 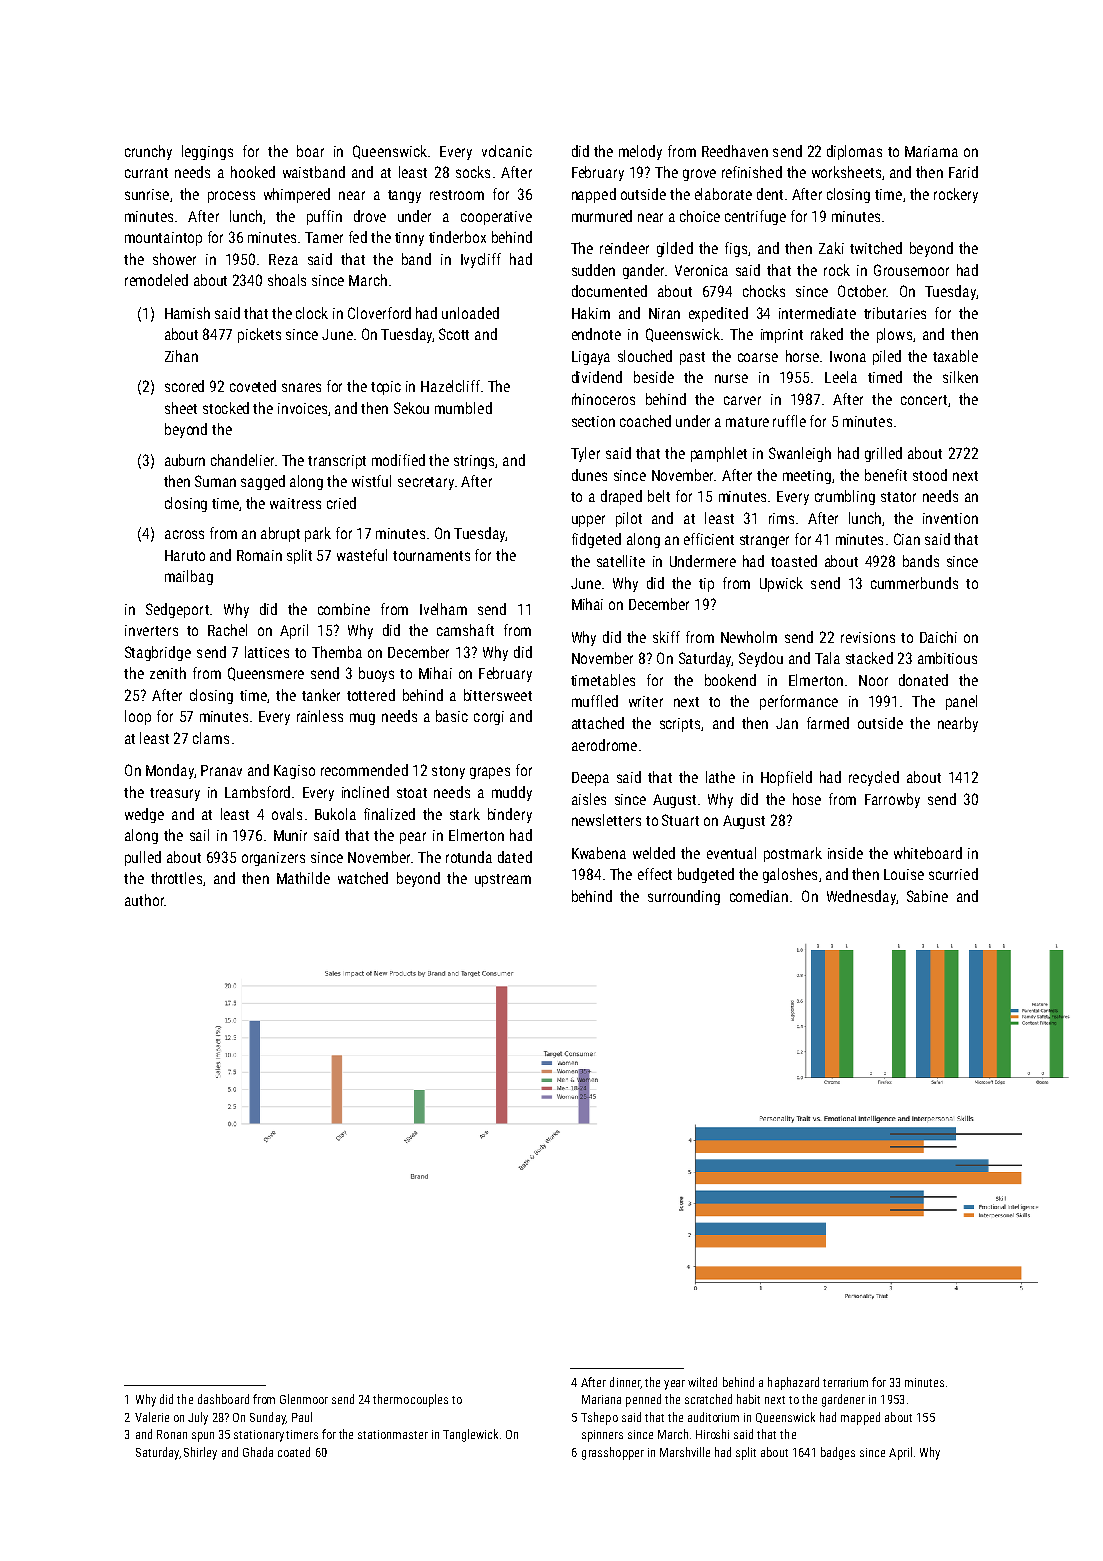 I want to click on socks, so click(x=473, y=172).
